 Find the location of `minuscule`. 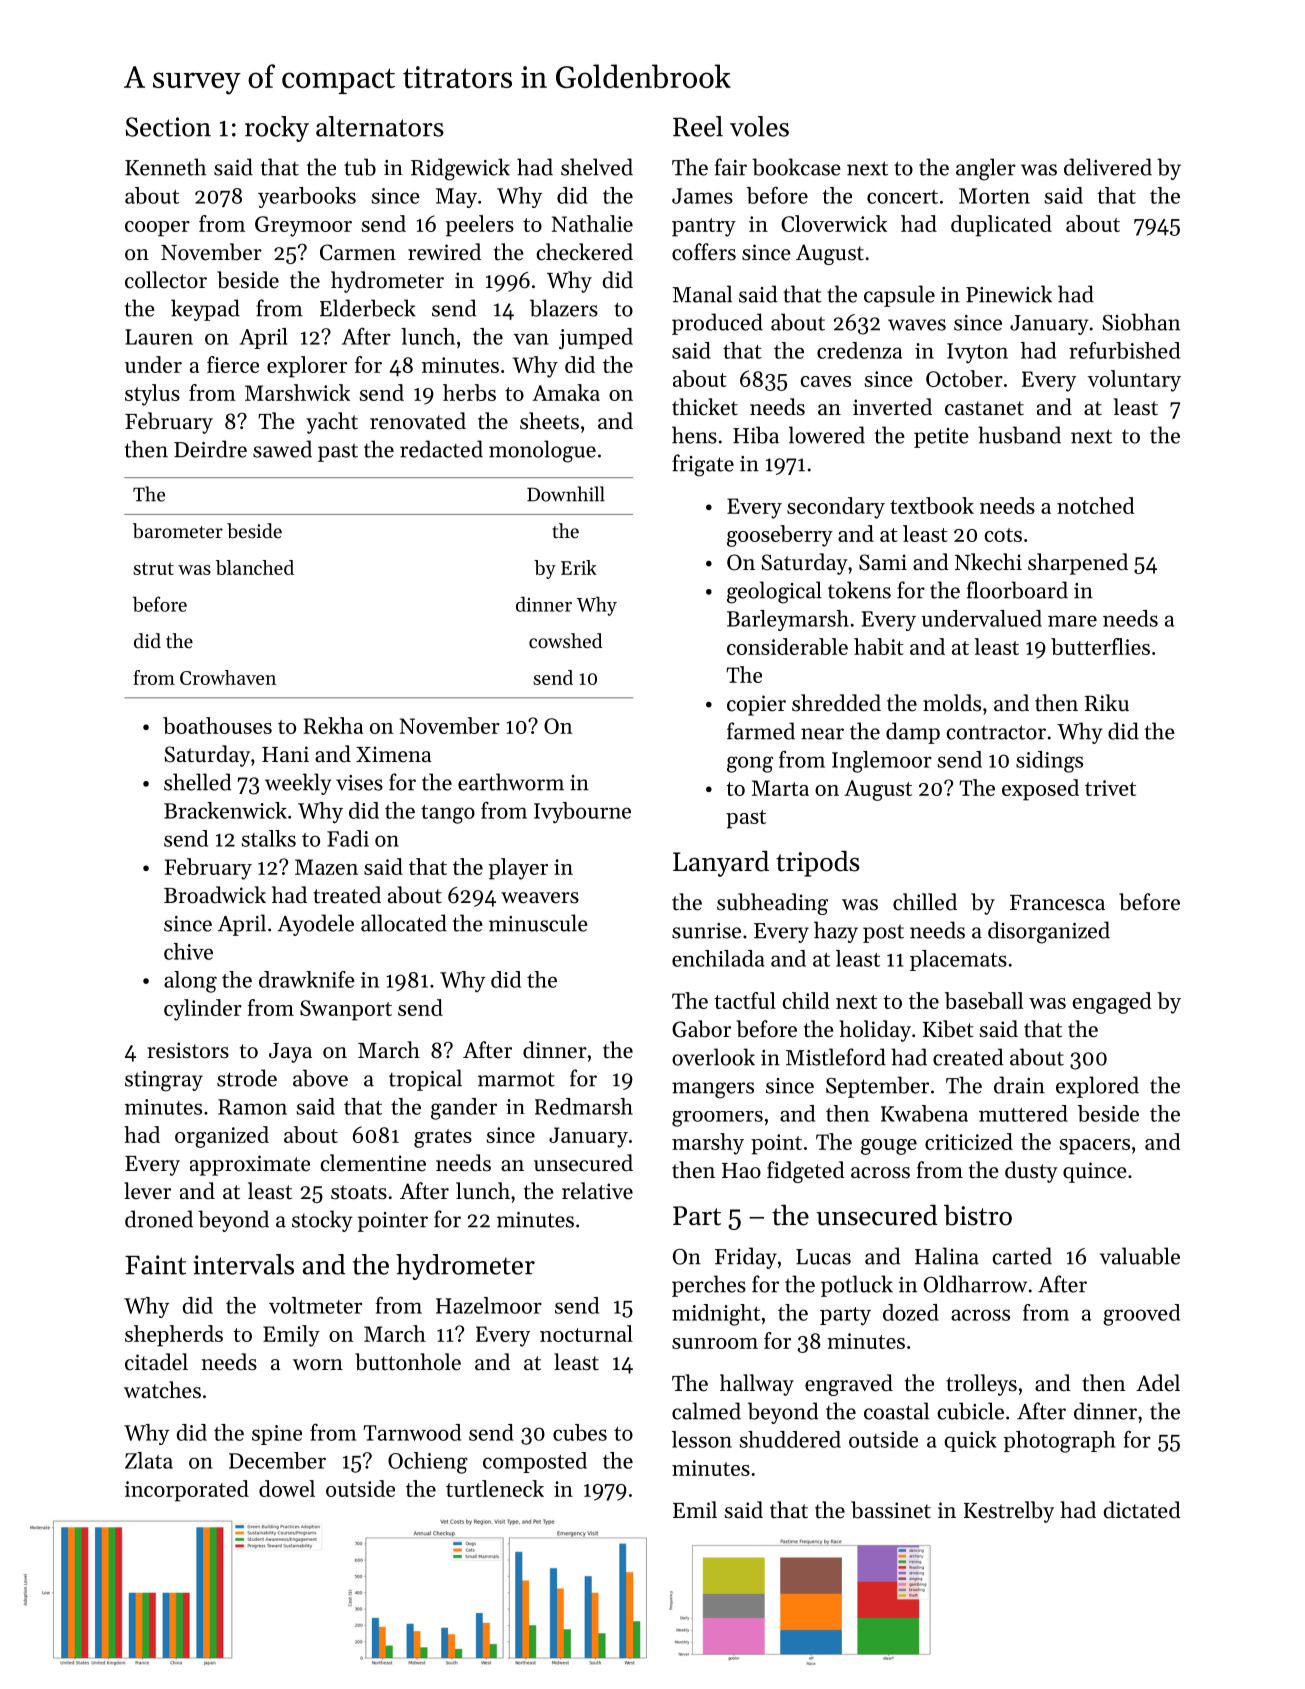

minuscule is located at coordinates (538, 923).
